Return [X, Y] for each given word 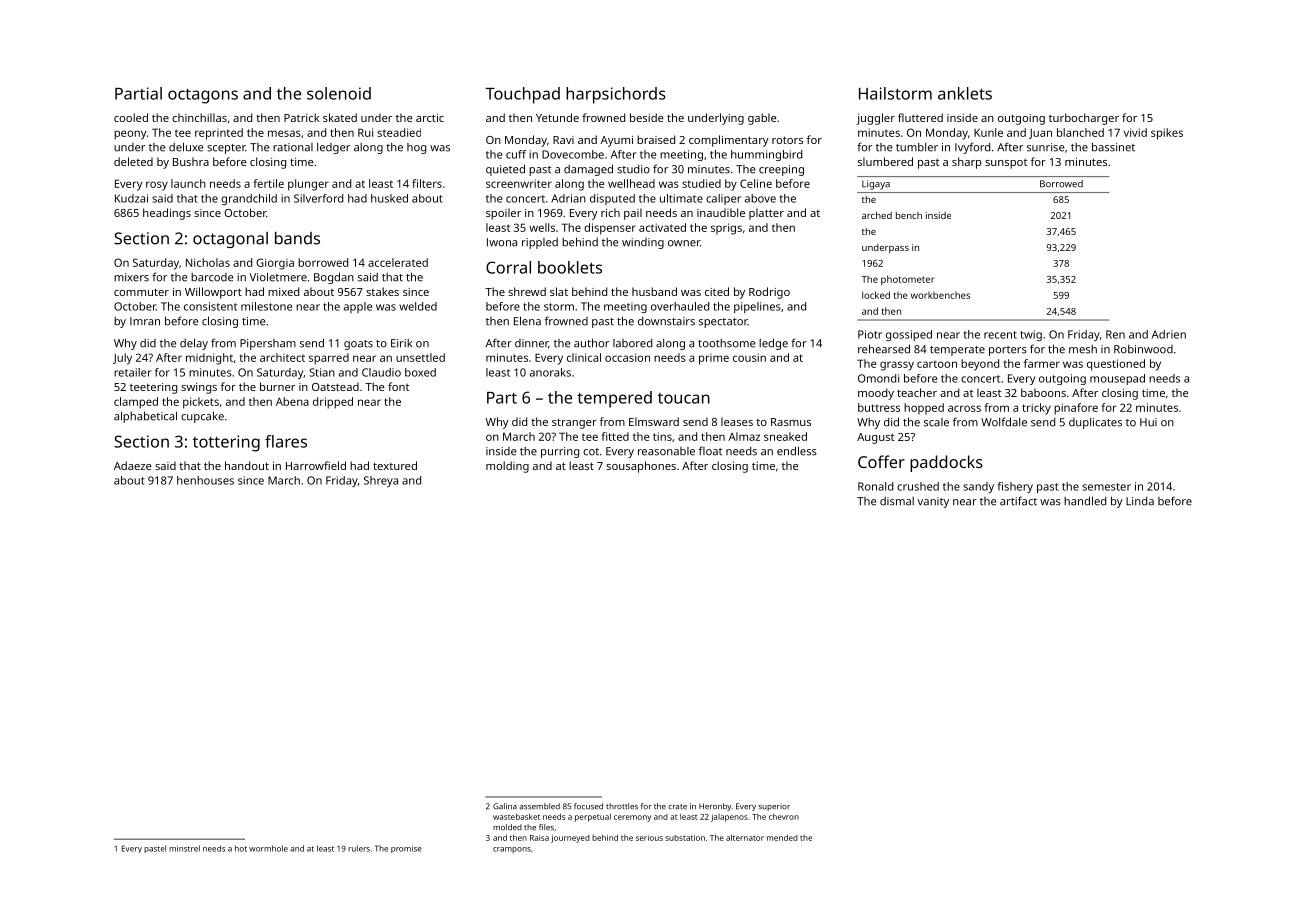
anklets [965, 93]
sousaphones [641, 467]
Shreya [381, 481]
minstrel [184, 848]
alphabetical [145, 417]
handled [1085, 501]
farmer [1042, 363]
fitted [615, 436]
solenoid [339, 93]
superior [774, 807]
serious [649, 838]
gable [762, 119]
